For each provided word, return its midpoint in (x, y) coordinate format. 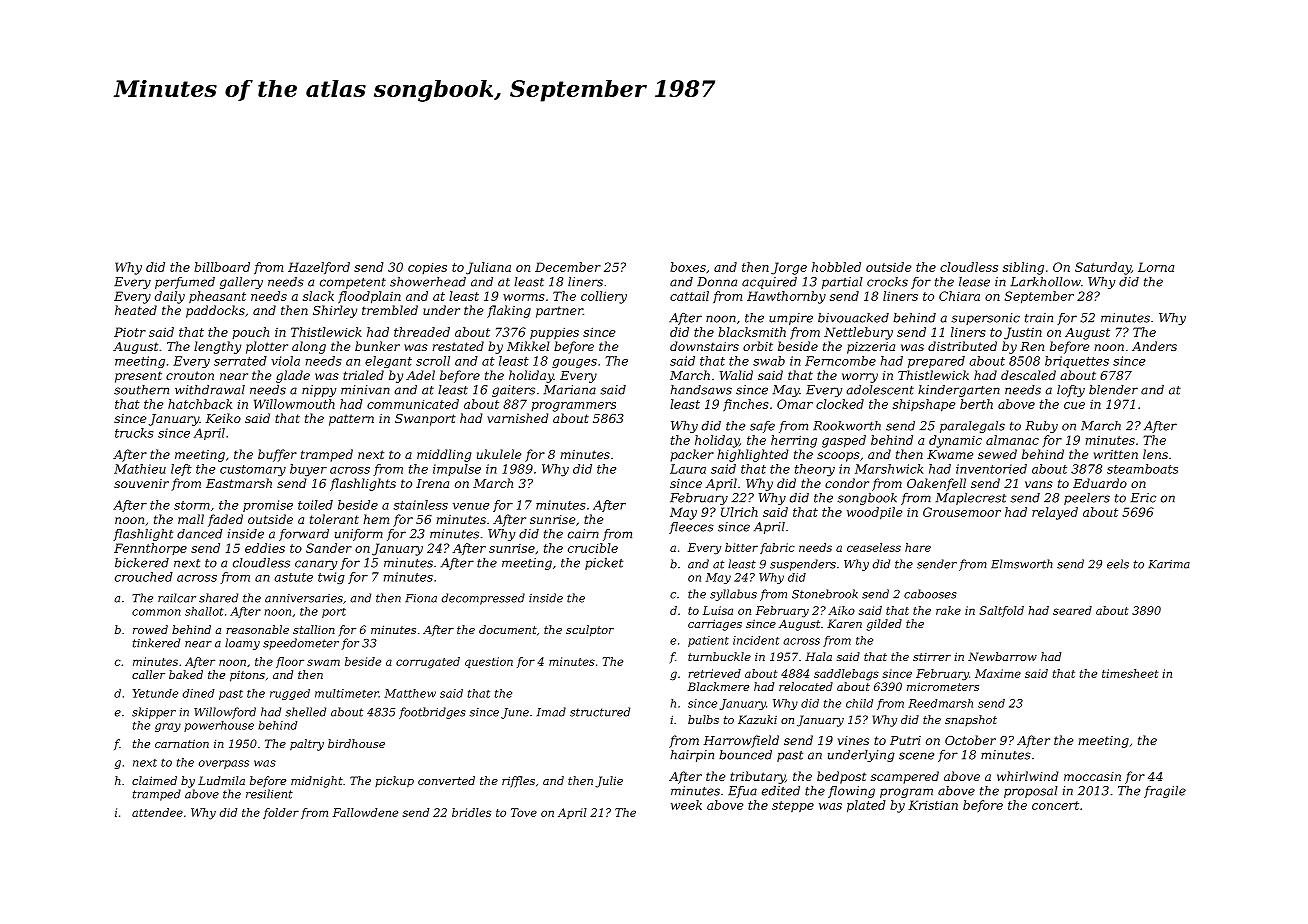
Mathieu (140, 469)
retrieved (714, 673)
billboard (222, 267)
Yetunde (155, 693)
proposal (1031, 792)
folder (281, 813)
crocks (887, 282)
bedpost (841, 777)
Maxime (998, 673)
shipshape (924, 405)
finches (746, 405)
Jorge (789, 268)
